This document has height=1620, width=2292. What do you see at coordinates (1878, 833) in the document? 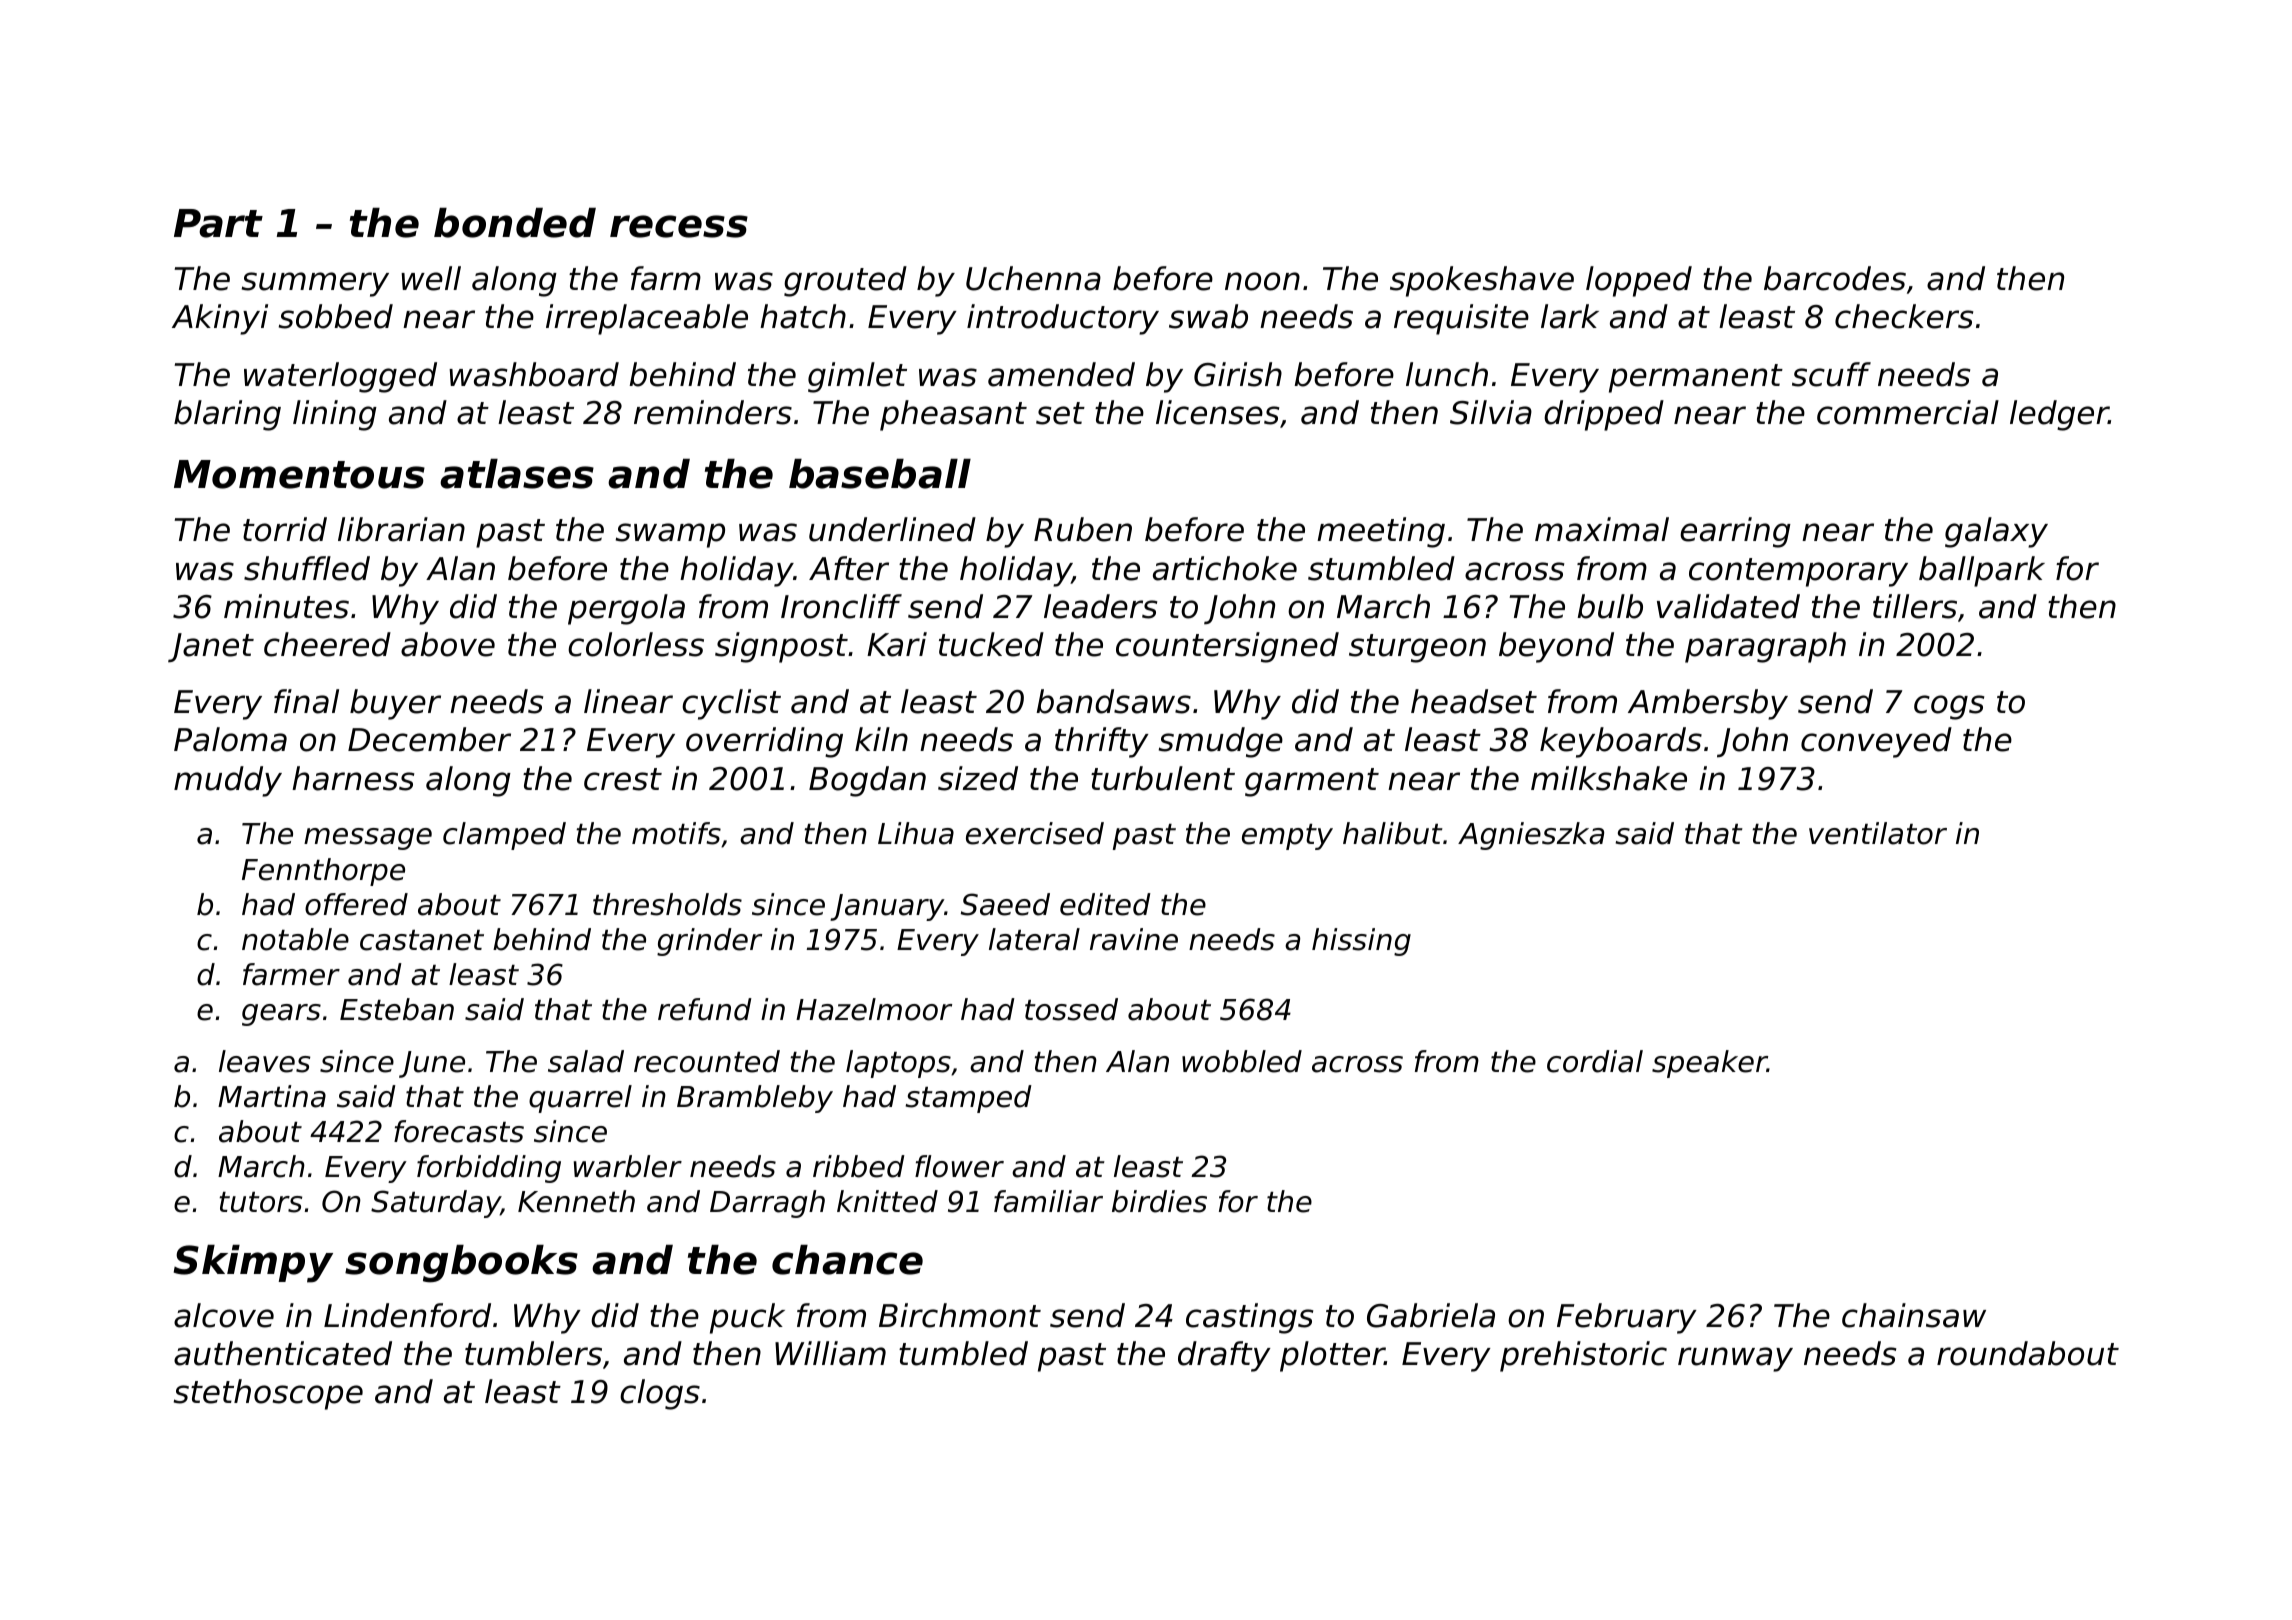
I see `ventilator` at bounding box center [1878, 833].
